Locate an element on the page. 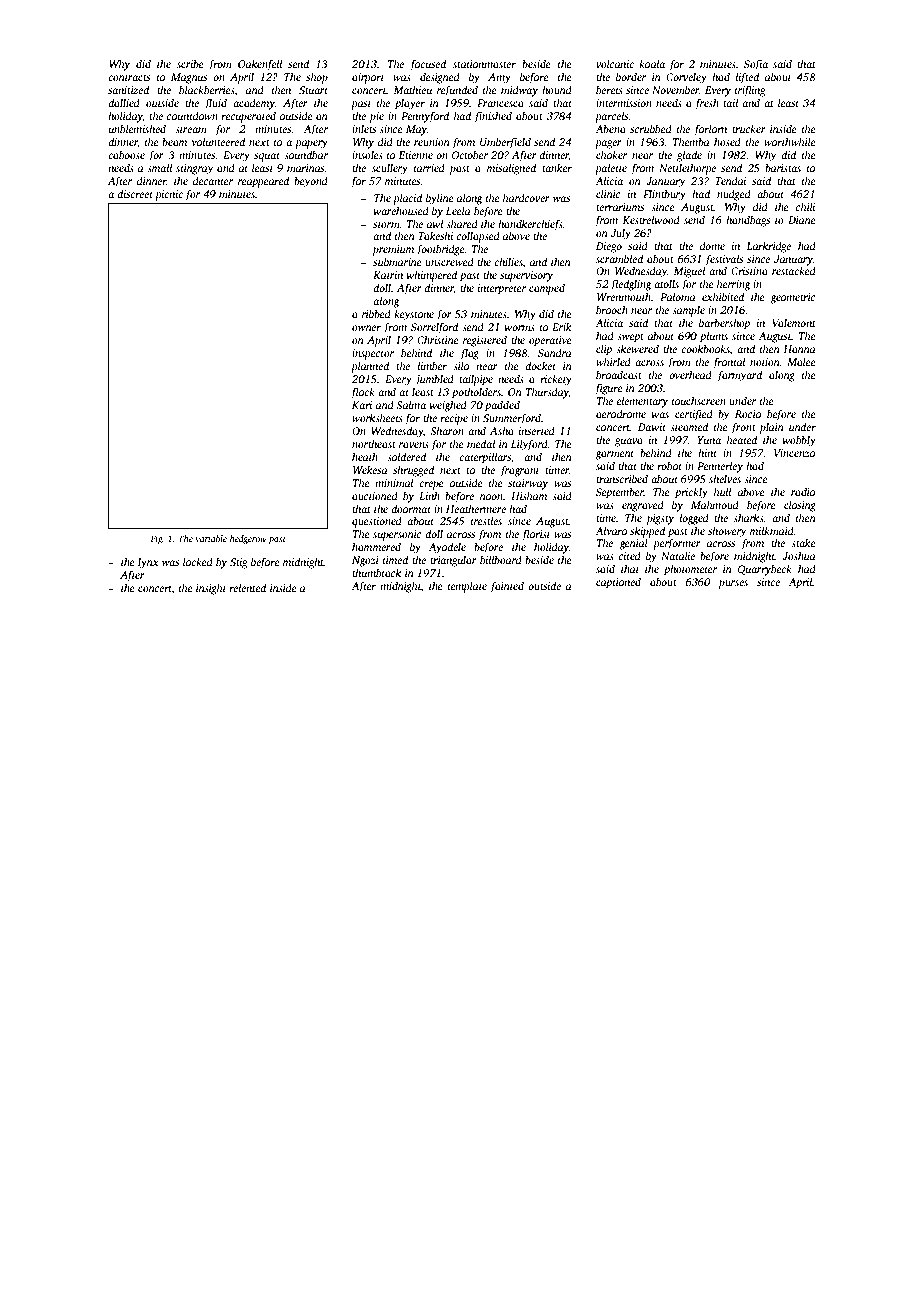 The image size is (924, 1308). interpreter is located at coordinates (502, 289).
